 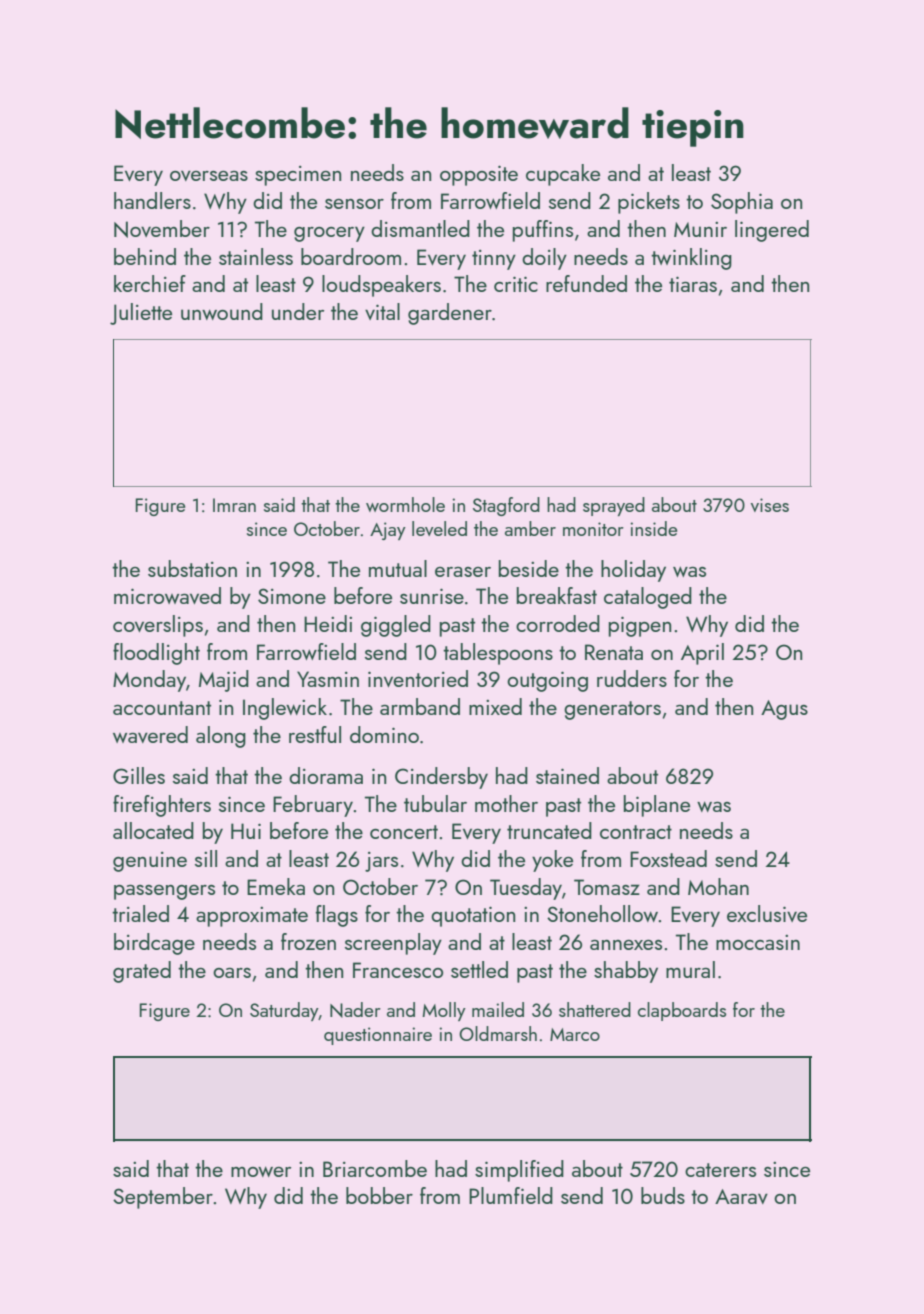 What do you see at coordinates (252, 917) in the screenshot?
I see `approximate` at bounding box center [252, 917].
